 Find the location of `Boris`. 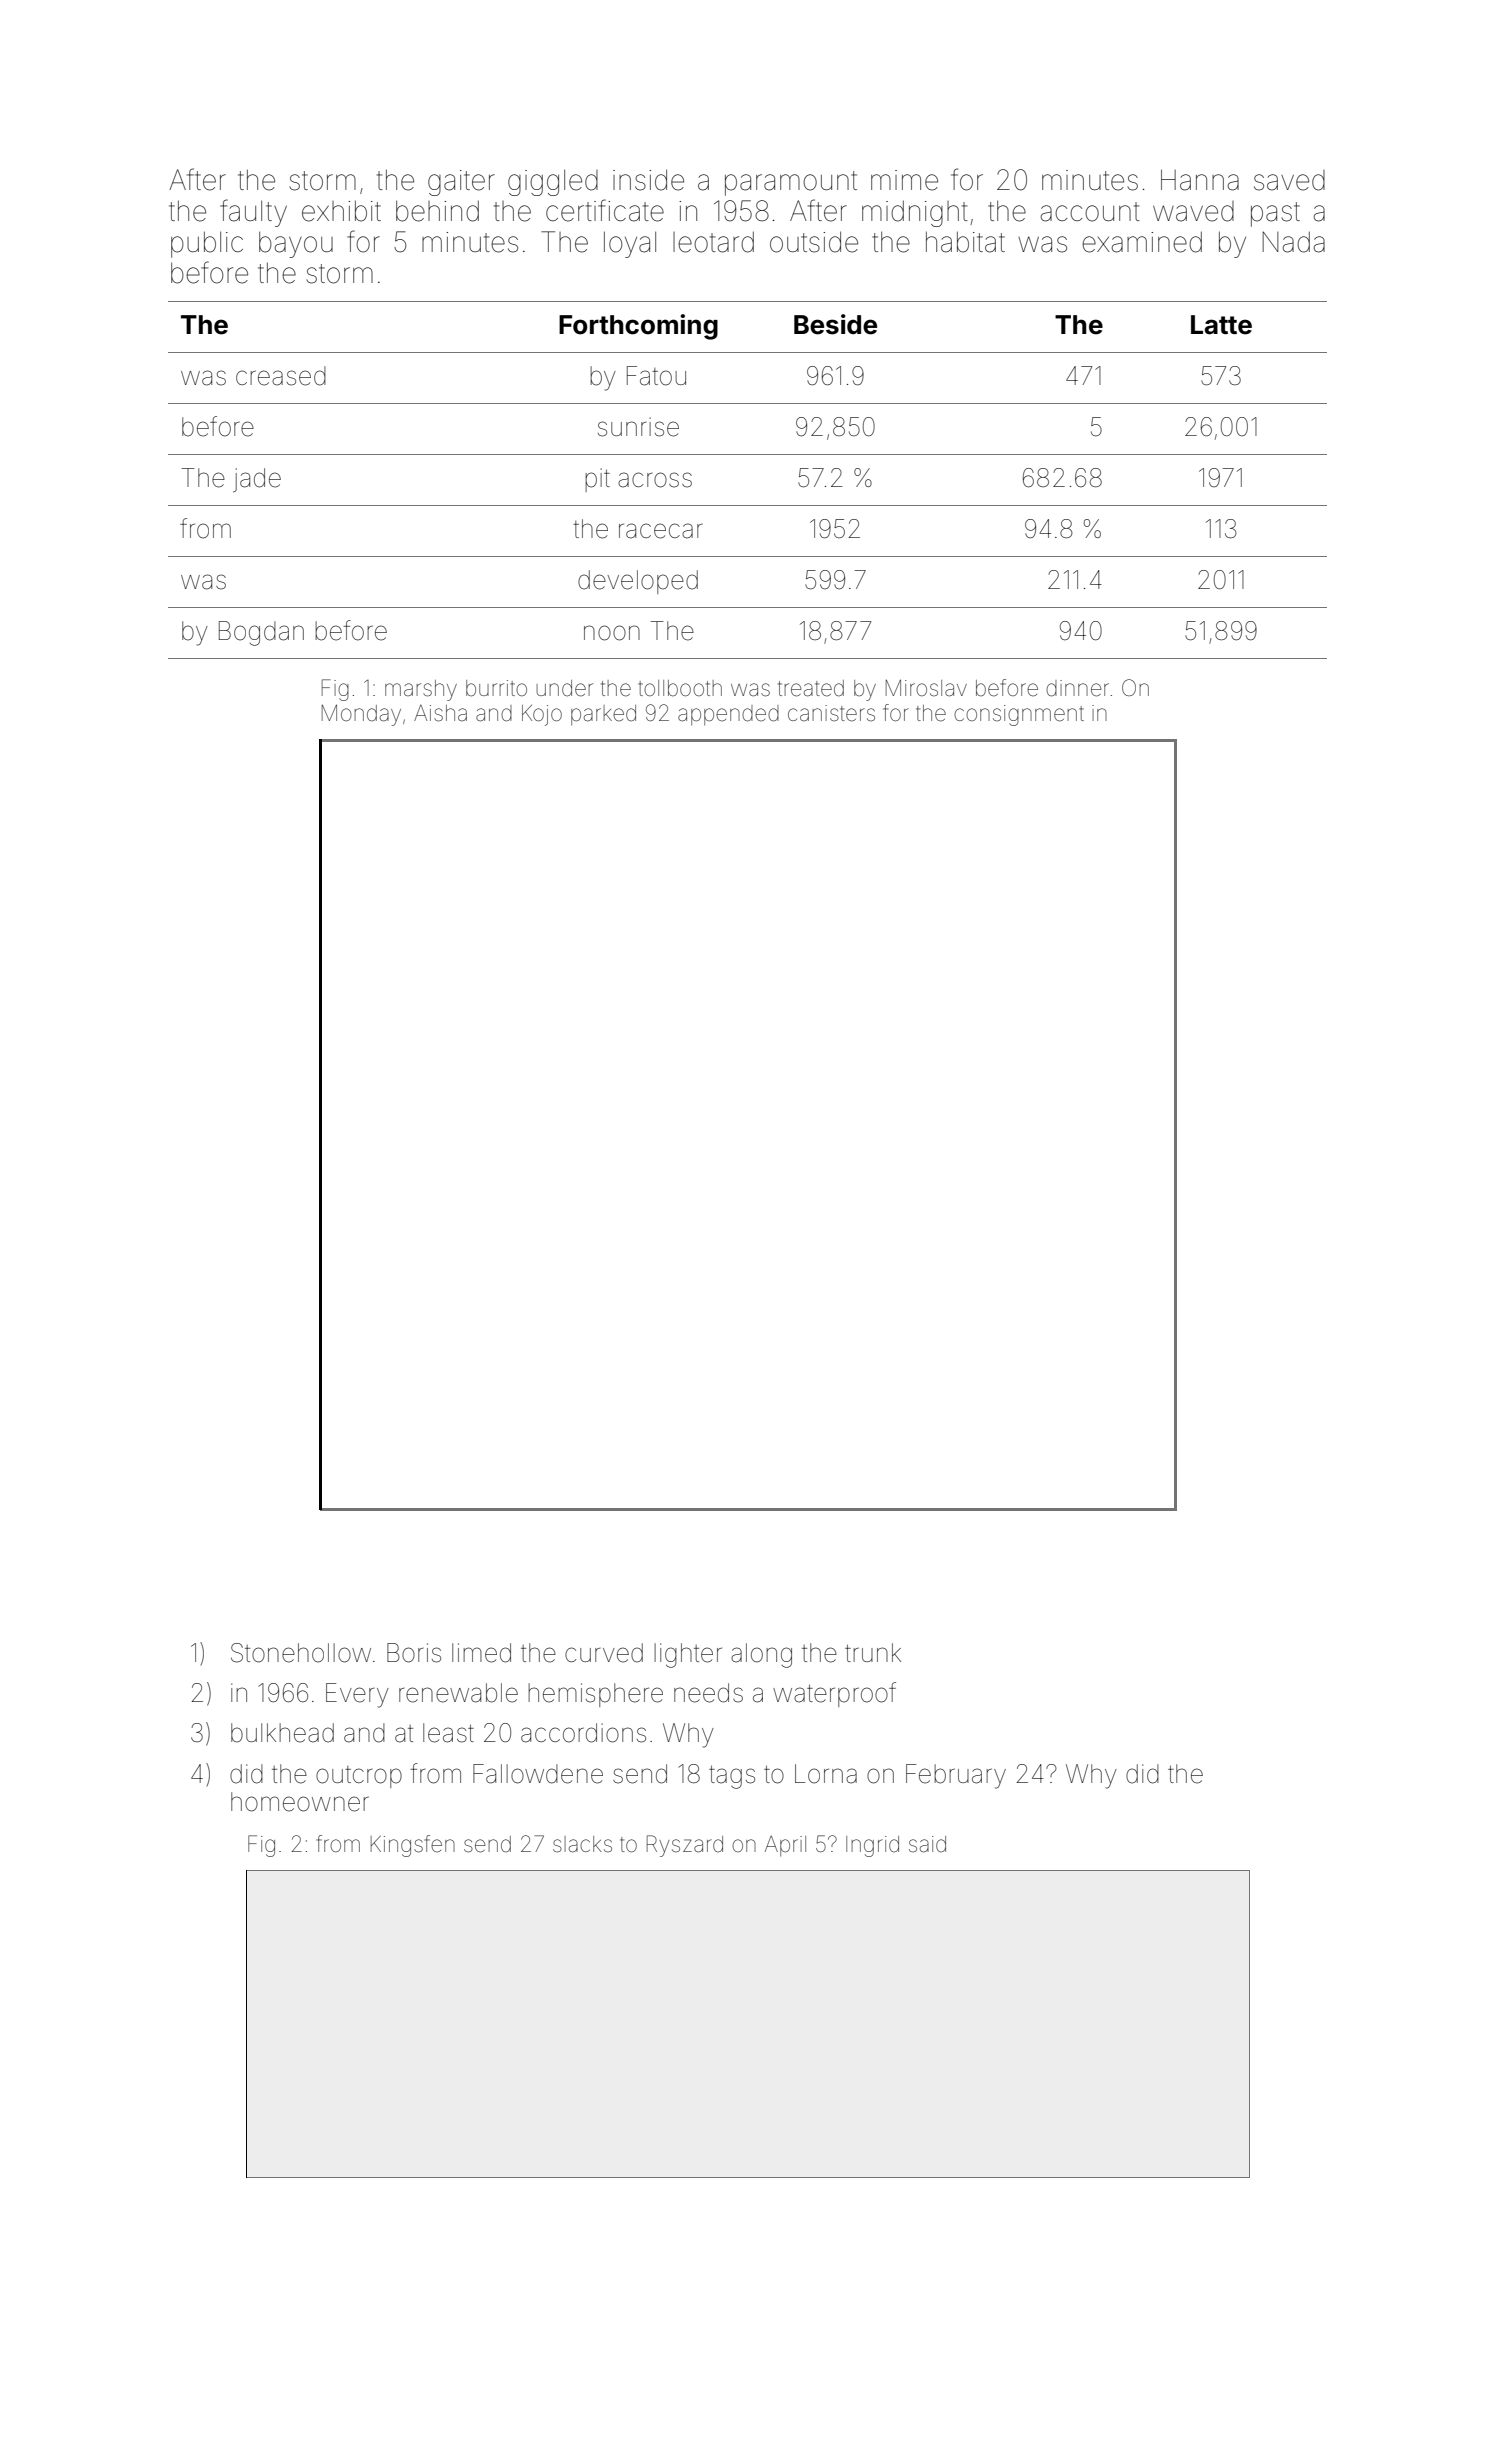

Boris is located at coordinates (414, 1653).
